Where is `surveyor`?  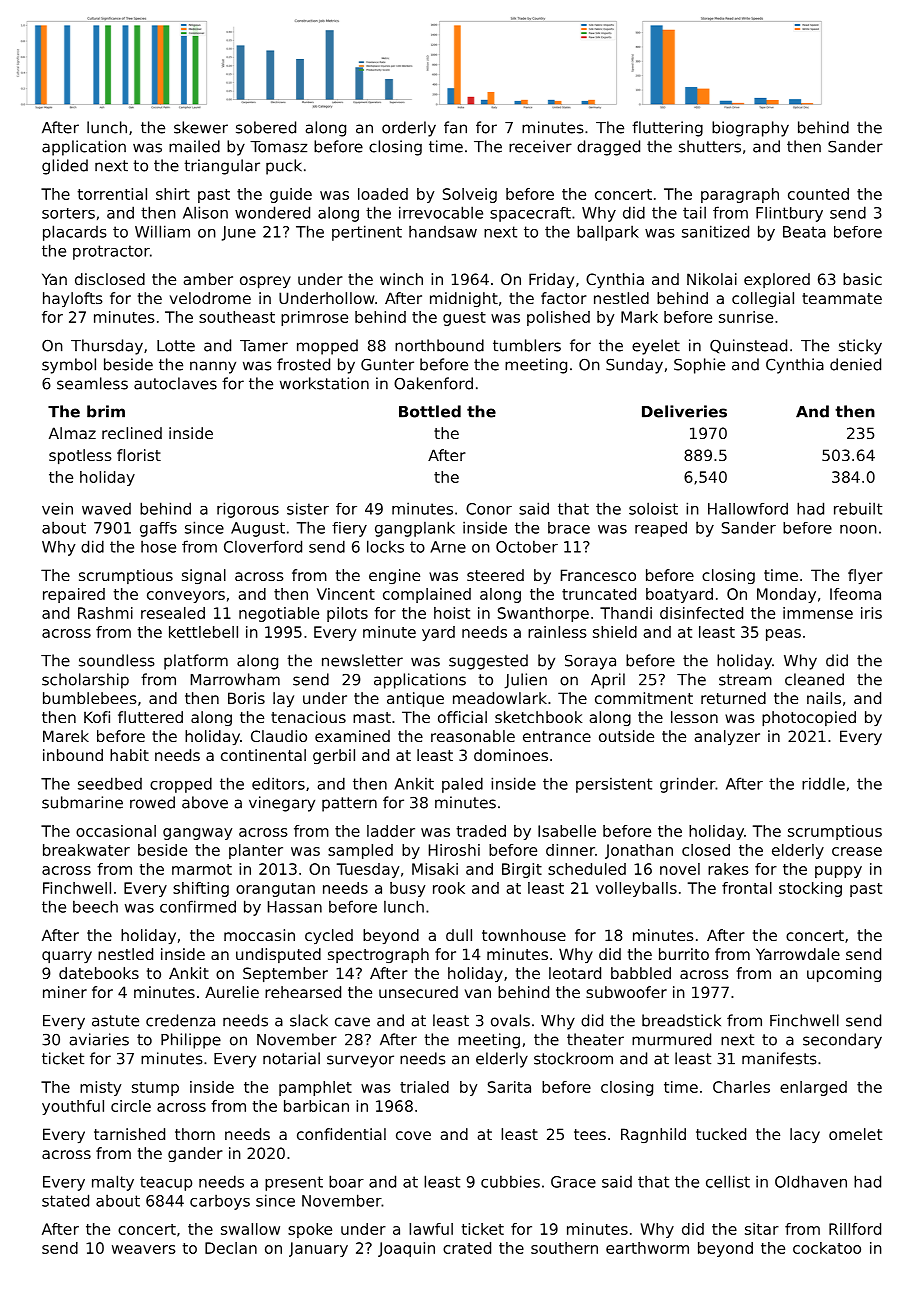
surveyor is located at coordinates (360, 1061).
